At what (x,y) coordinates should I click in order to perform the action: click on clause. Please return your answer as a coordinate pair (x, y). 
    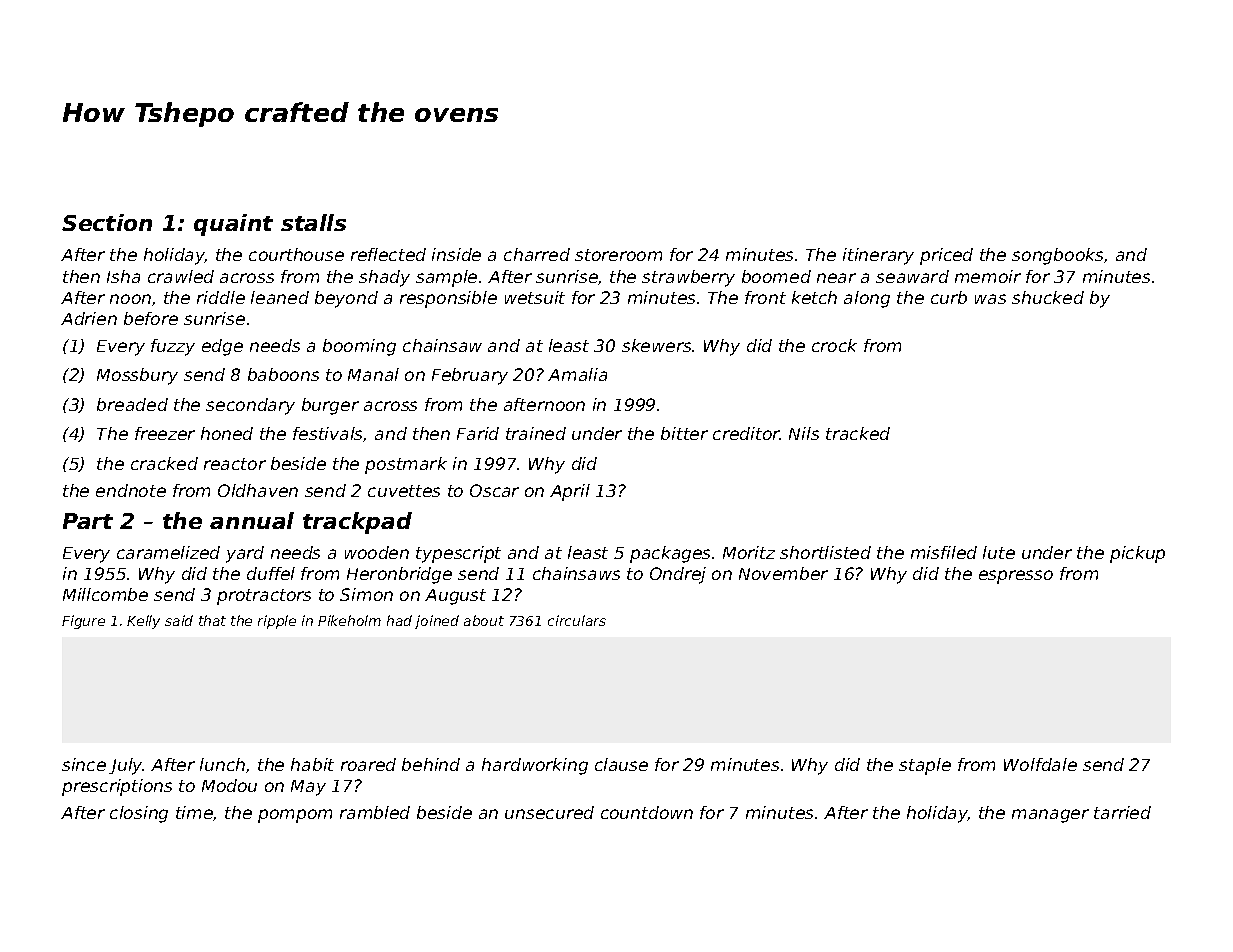
    Looking at the image, I should click on (621, 764).
